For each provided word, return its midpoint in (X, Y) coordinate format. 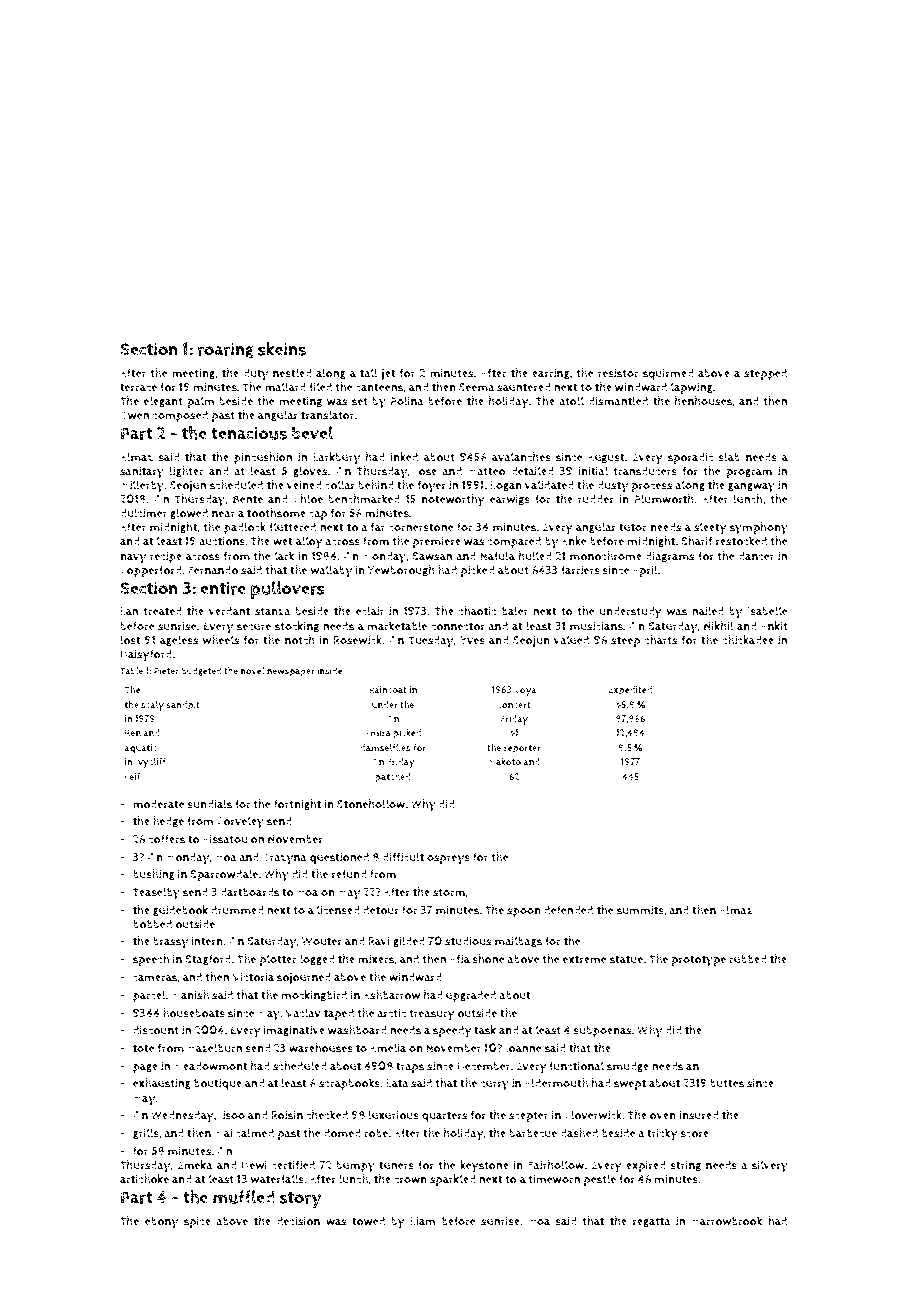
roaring (226, 351)
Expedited (630, 691)
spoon (524, 913)
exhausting (162, 1083)
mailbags (518, 941)
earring (551, 374)
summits (640, 910)
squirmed (668, 374)
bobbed (152, 924)
